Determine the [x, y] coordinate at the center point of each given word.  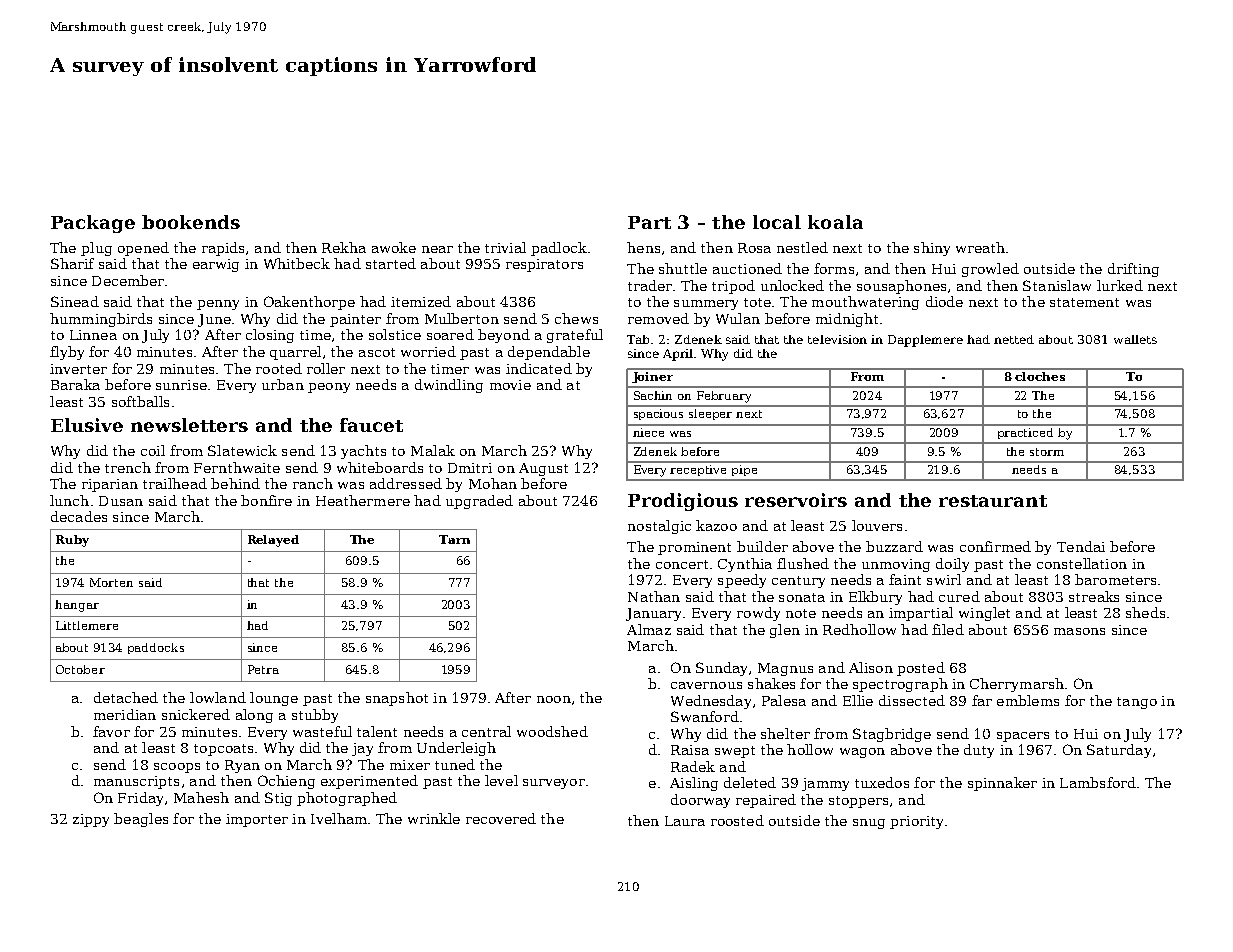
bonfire [266, 500]
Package [93, 224]
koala [835, 222]
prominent [694, 548]
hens [643, 247]
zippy [91, 820]
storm [1047, 452]
